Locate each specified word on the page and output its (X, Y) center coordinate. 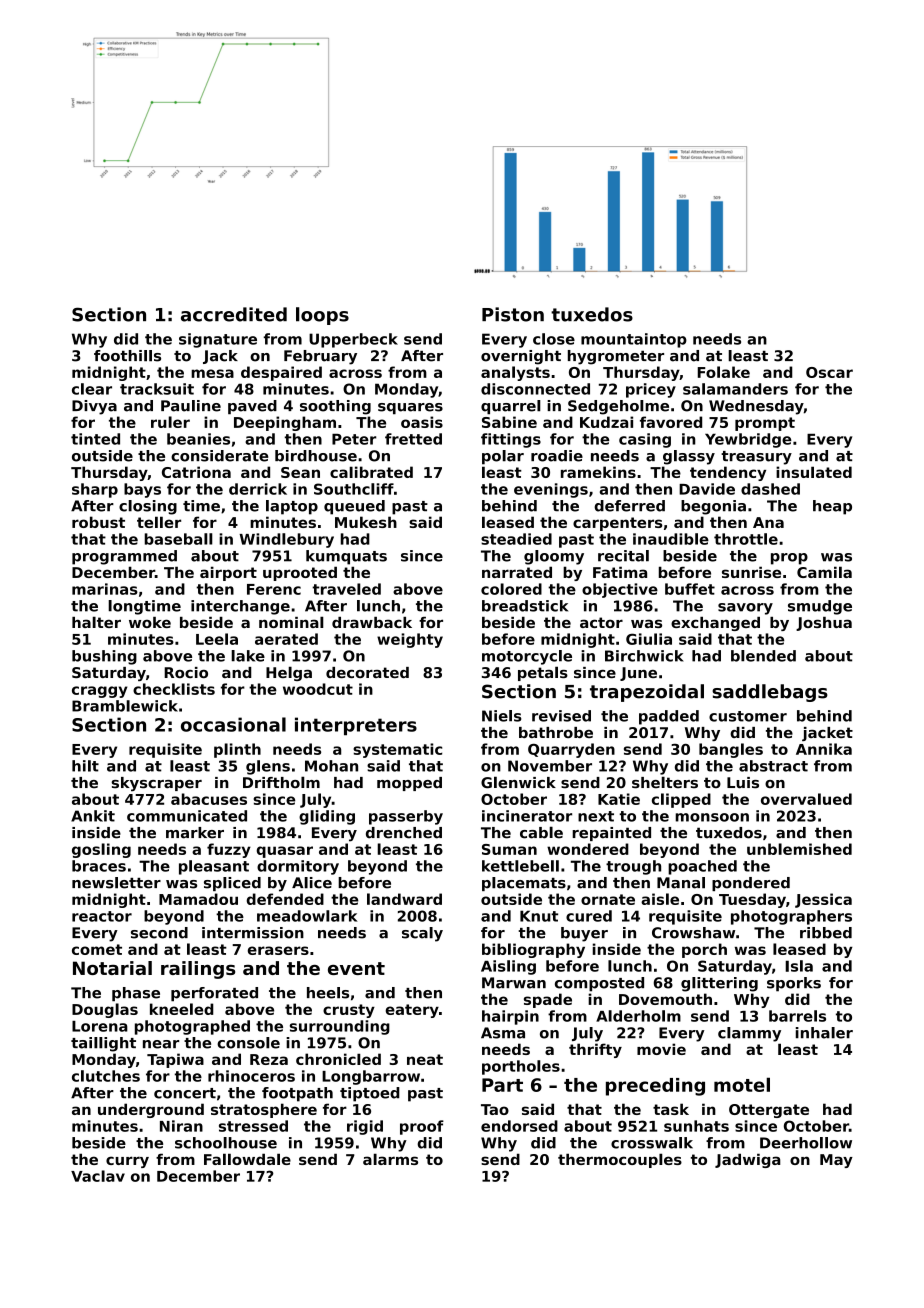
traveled (346, 589)
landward (404, 899)
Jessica (823, 900)
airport (228, 573)
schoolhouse (226, 1143)
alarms (390, 1159)
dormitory (298, 867)
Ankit (93, 816)
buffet (690, 589)
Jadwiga (748, 1160)
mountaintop (634, 340)
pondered (751, 884)
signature (218, 340)
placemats (524, 884)
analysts (515, 373)
